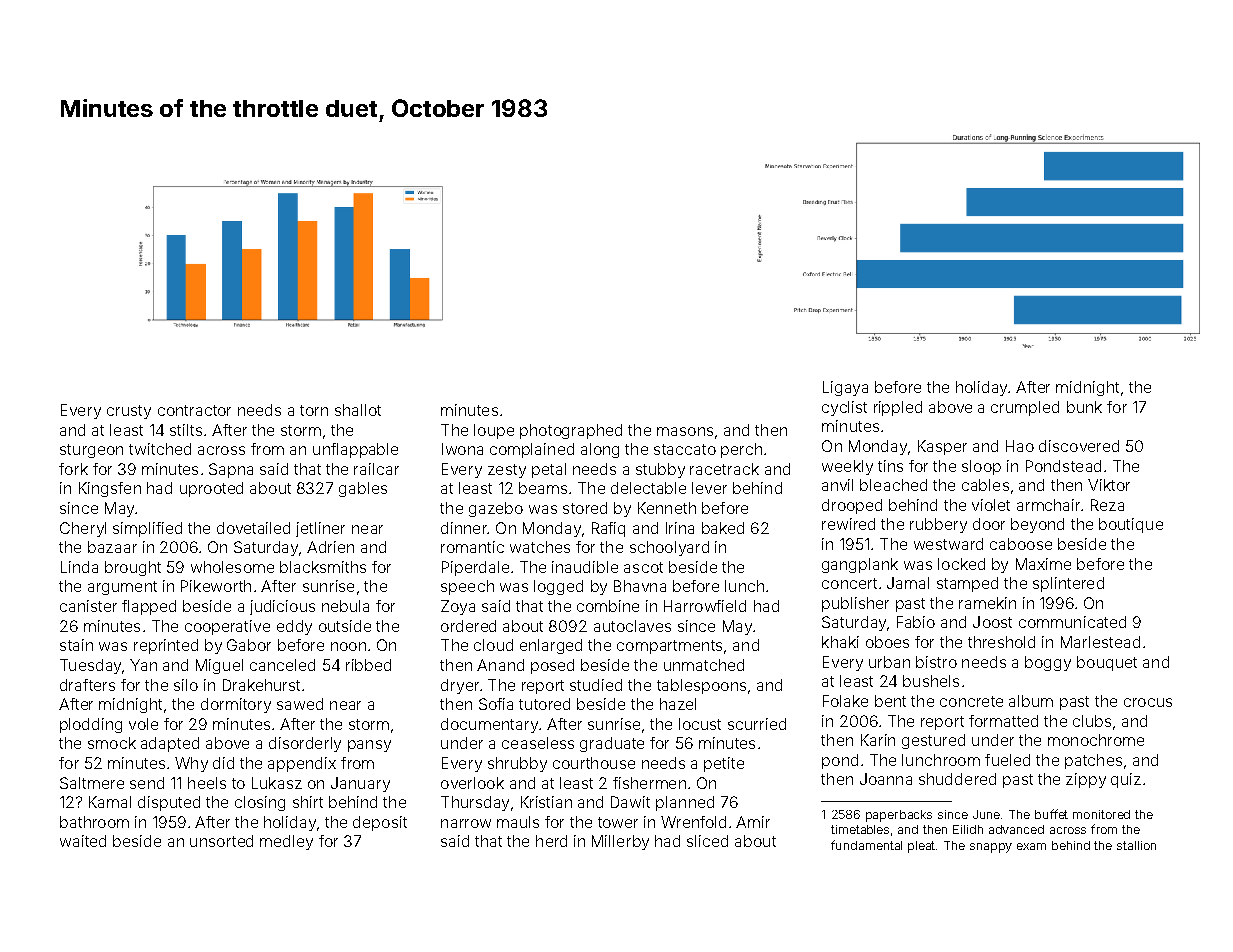 The width and height of the document is (1233, 952). Describe the element at coordinates (1072, 622) in the document. I see `communicated` at that location.
